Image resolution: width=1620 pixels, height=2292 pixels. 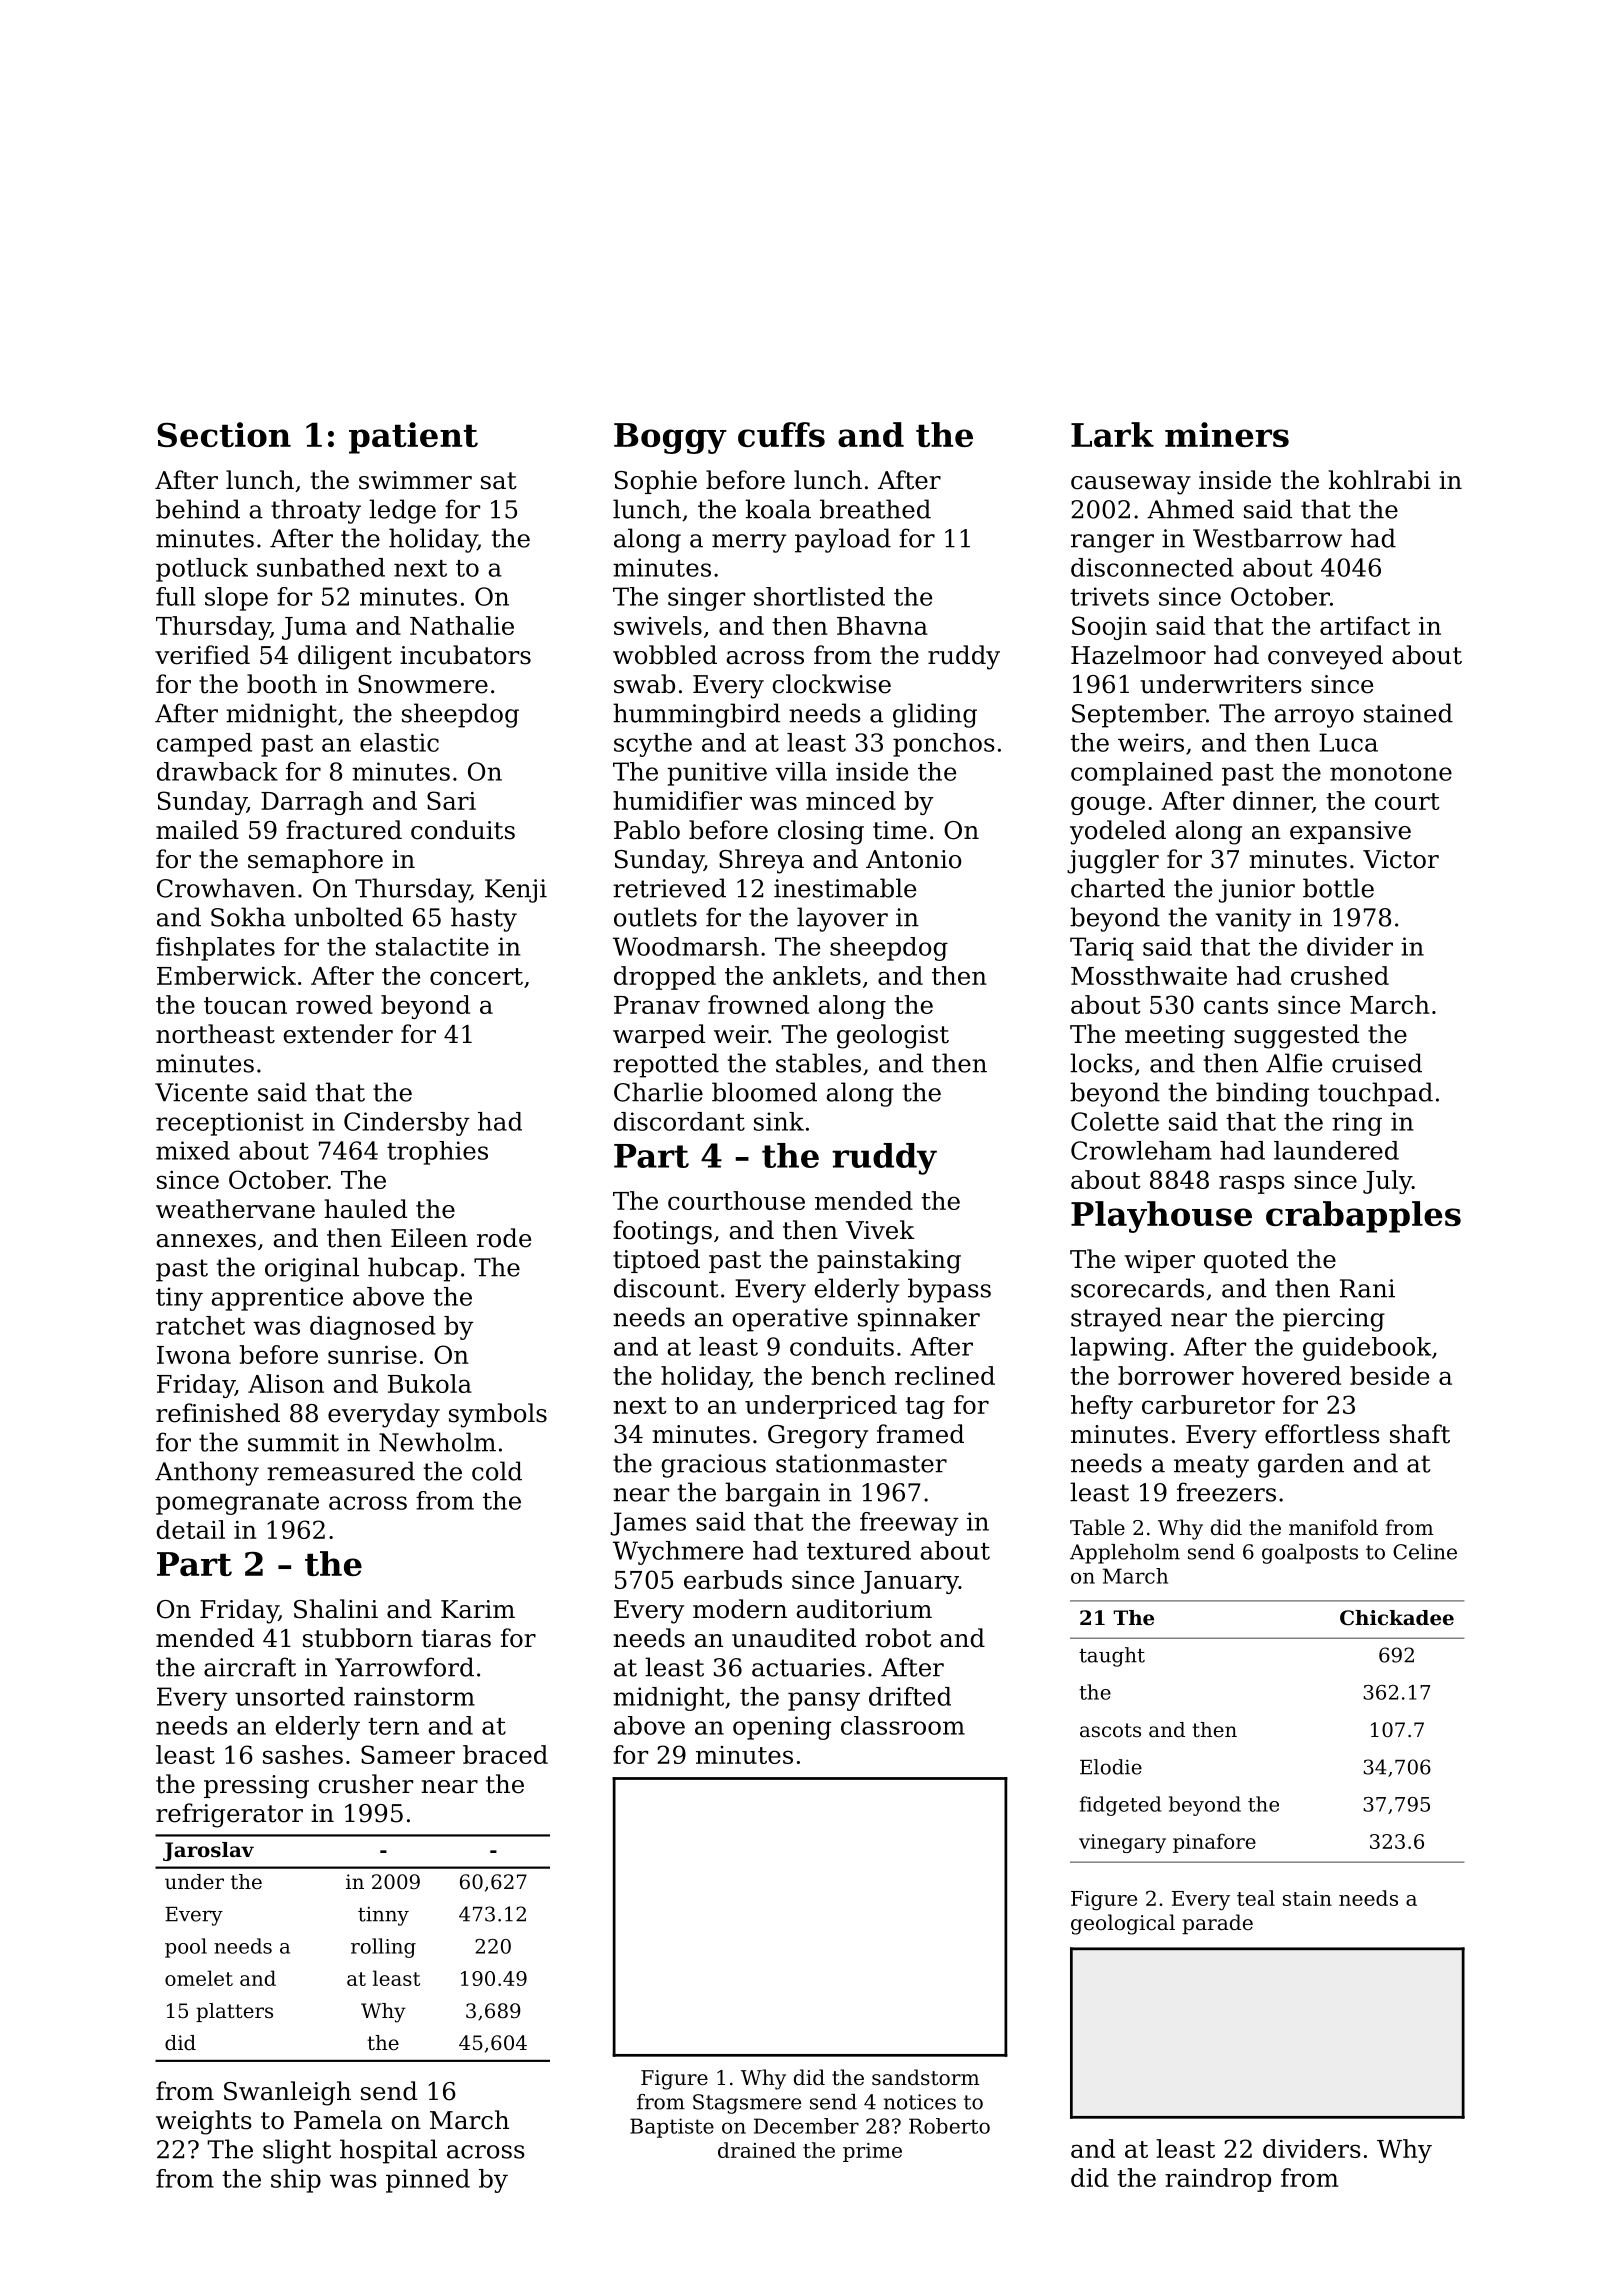 What do you see at coordinates (1176, 1375) in the image?
I see `borrower` at bounding box center [1176, 1375].
